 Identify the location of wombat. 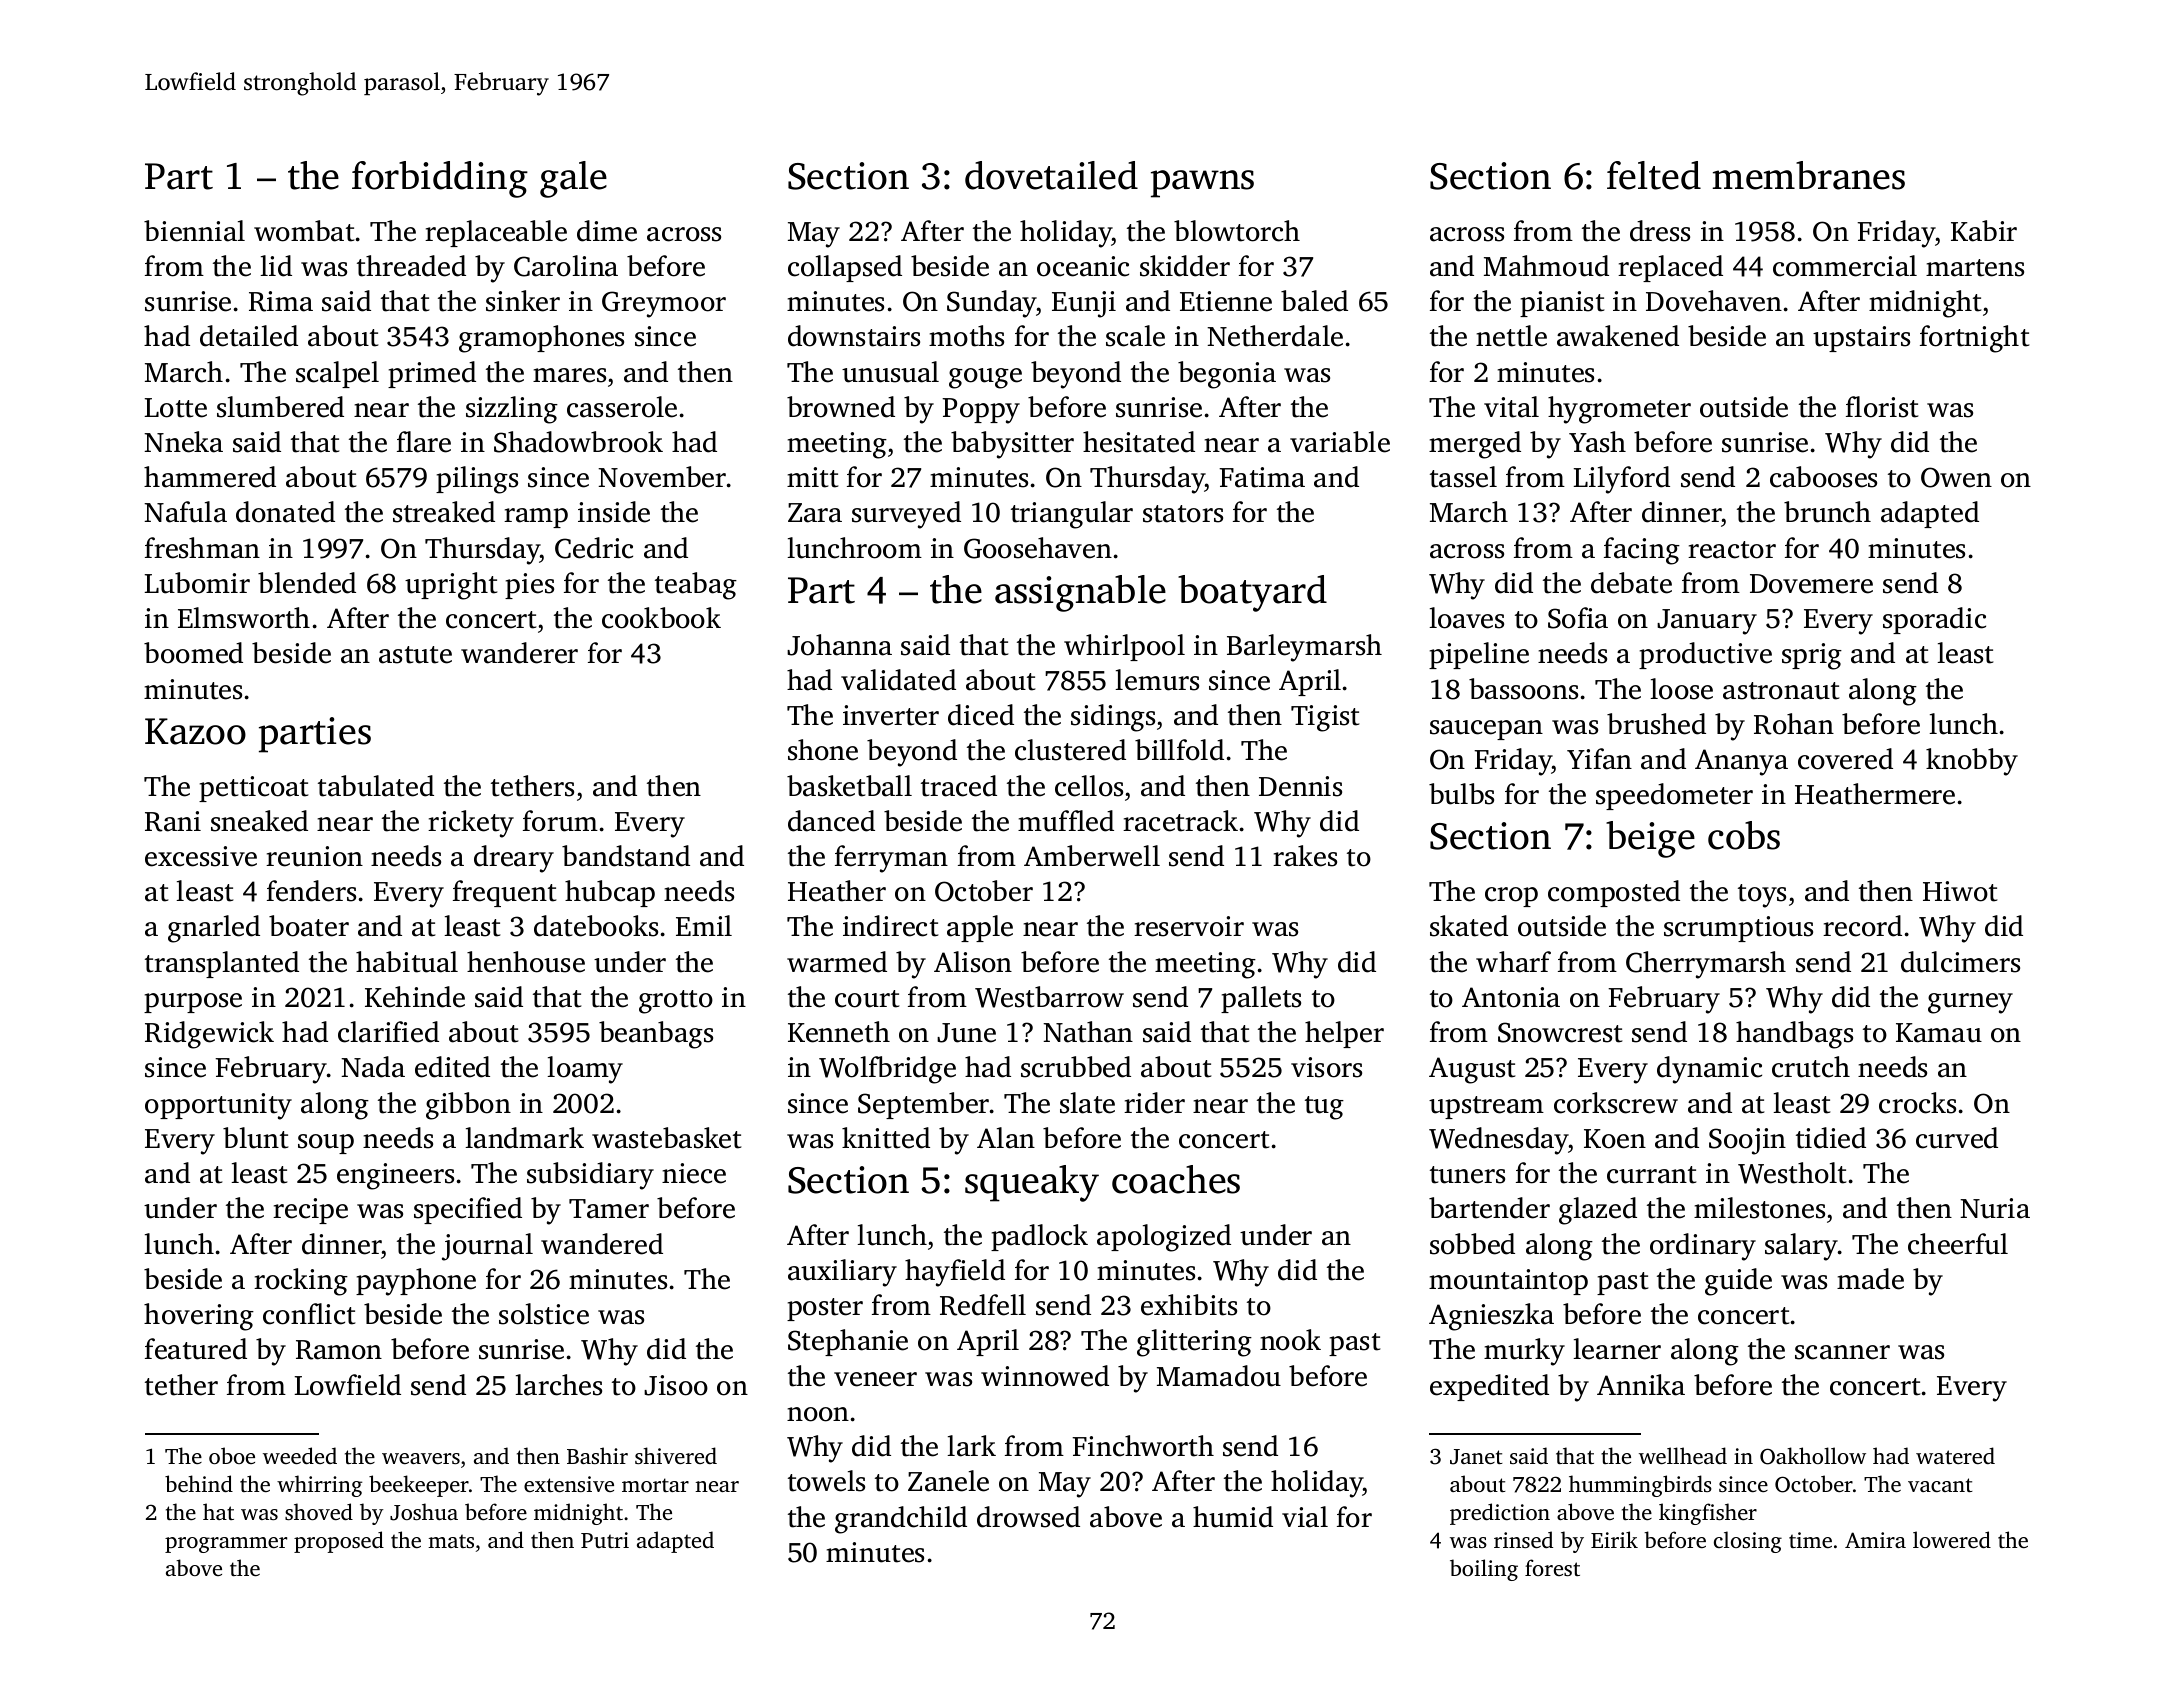
(304, 231).
